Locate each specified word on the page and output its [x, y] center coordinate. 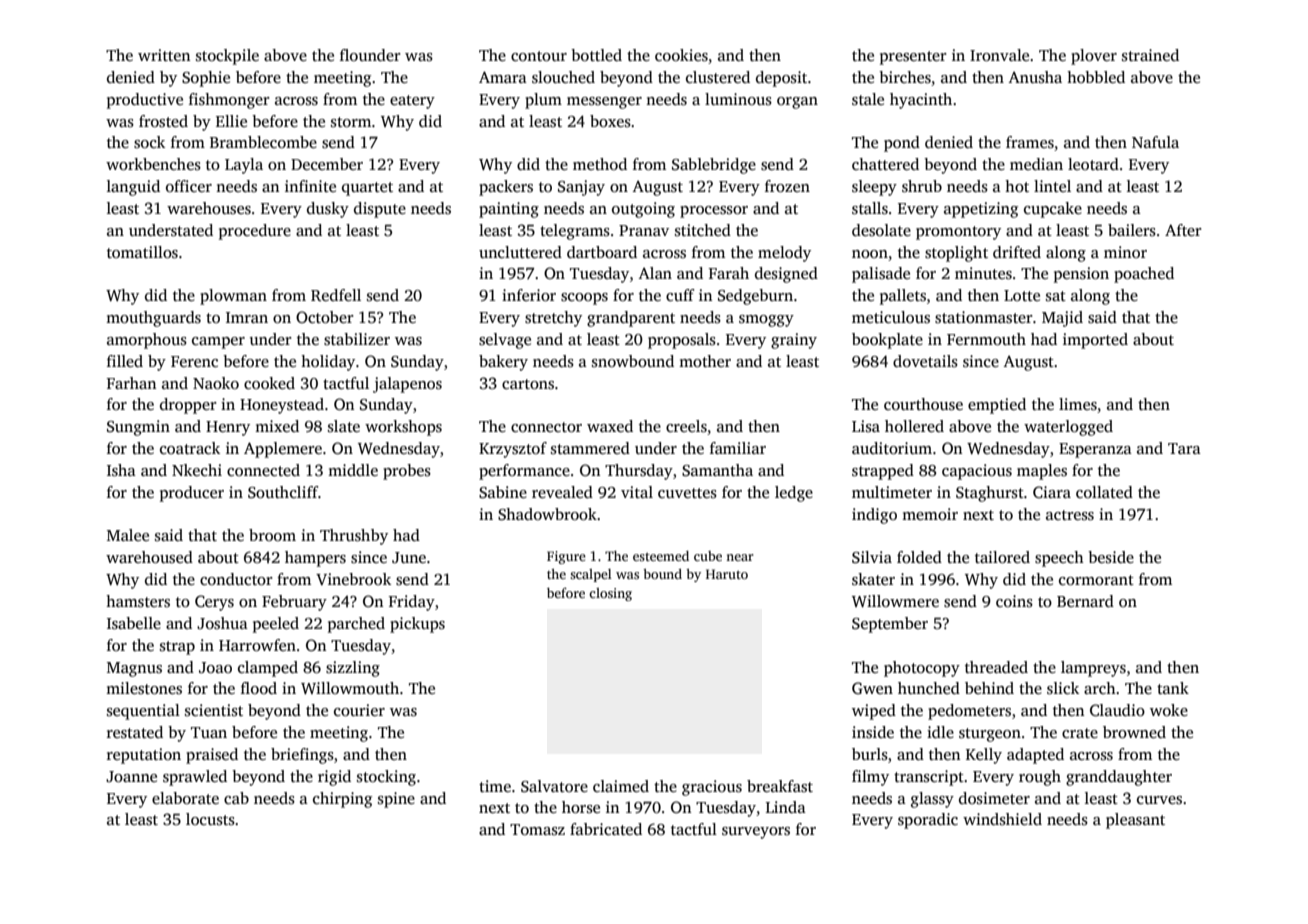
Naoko [216, 383]
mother [705, 361]
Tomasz [537, 829]
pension [1081, 275]
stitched [703, 230]
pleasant [1135, 821]
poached [1144, 275]
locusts [210, 819]
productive [145, 101]
